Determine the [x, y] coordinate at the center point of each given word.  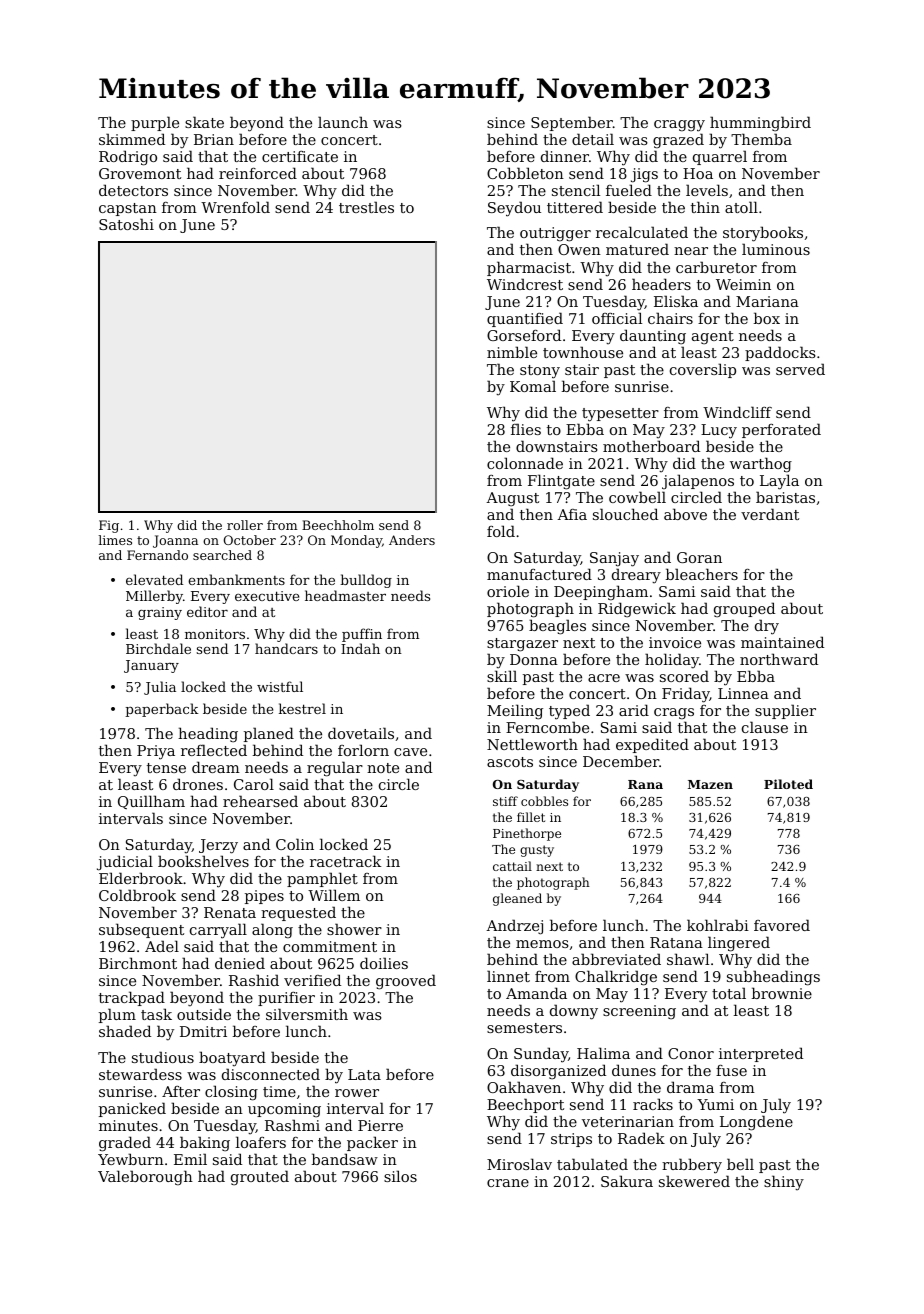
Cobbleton [525, 173]
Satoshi [126, 224]
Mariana [767, 301]
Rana [645, 784]
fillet [531, 817]
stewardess [140, 1074]
